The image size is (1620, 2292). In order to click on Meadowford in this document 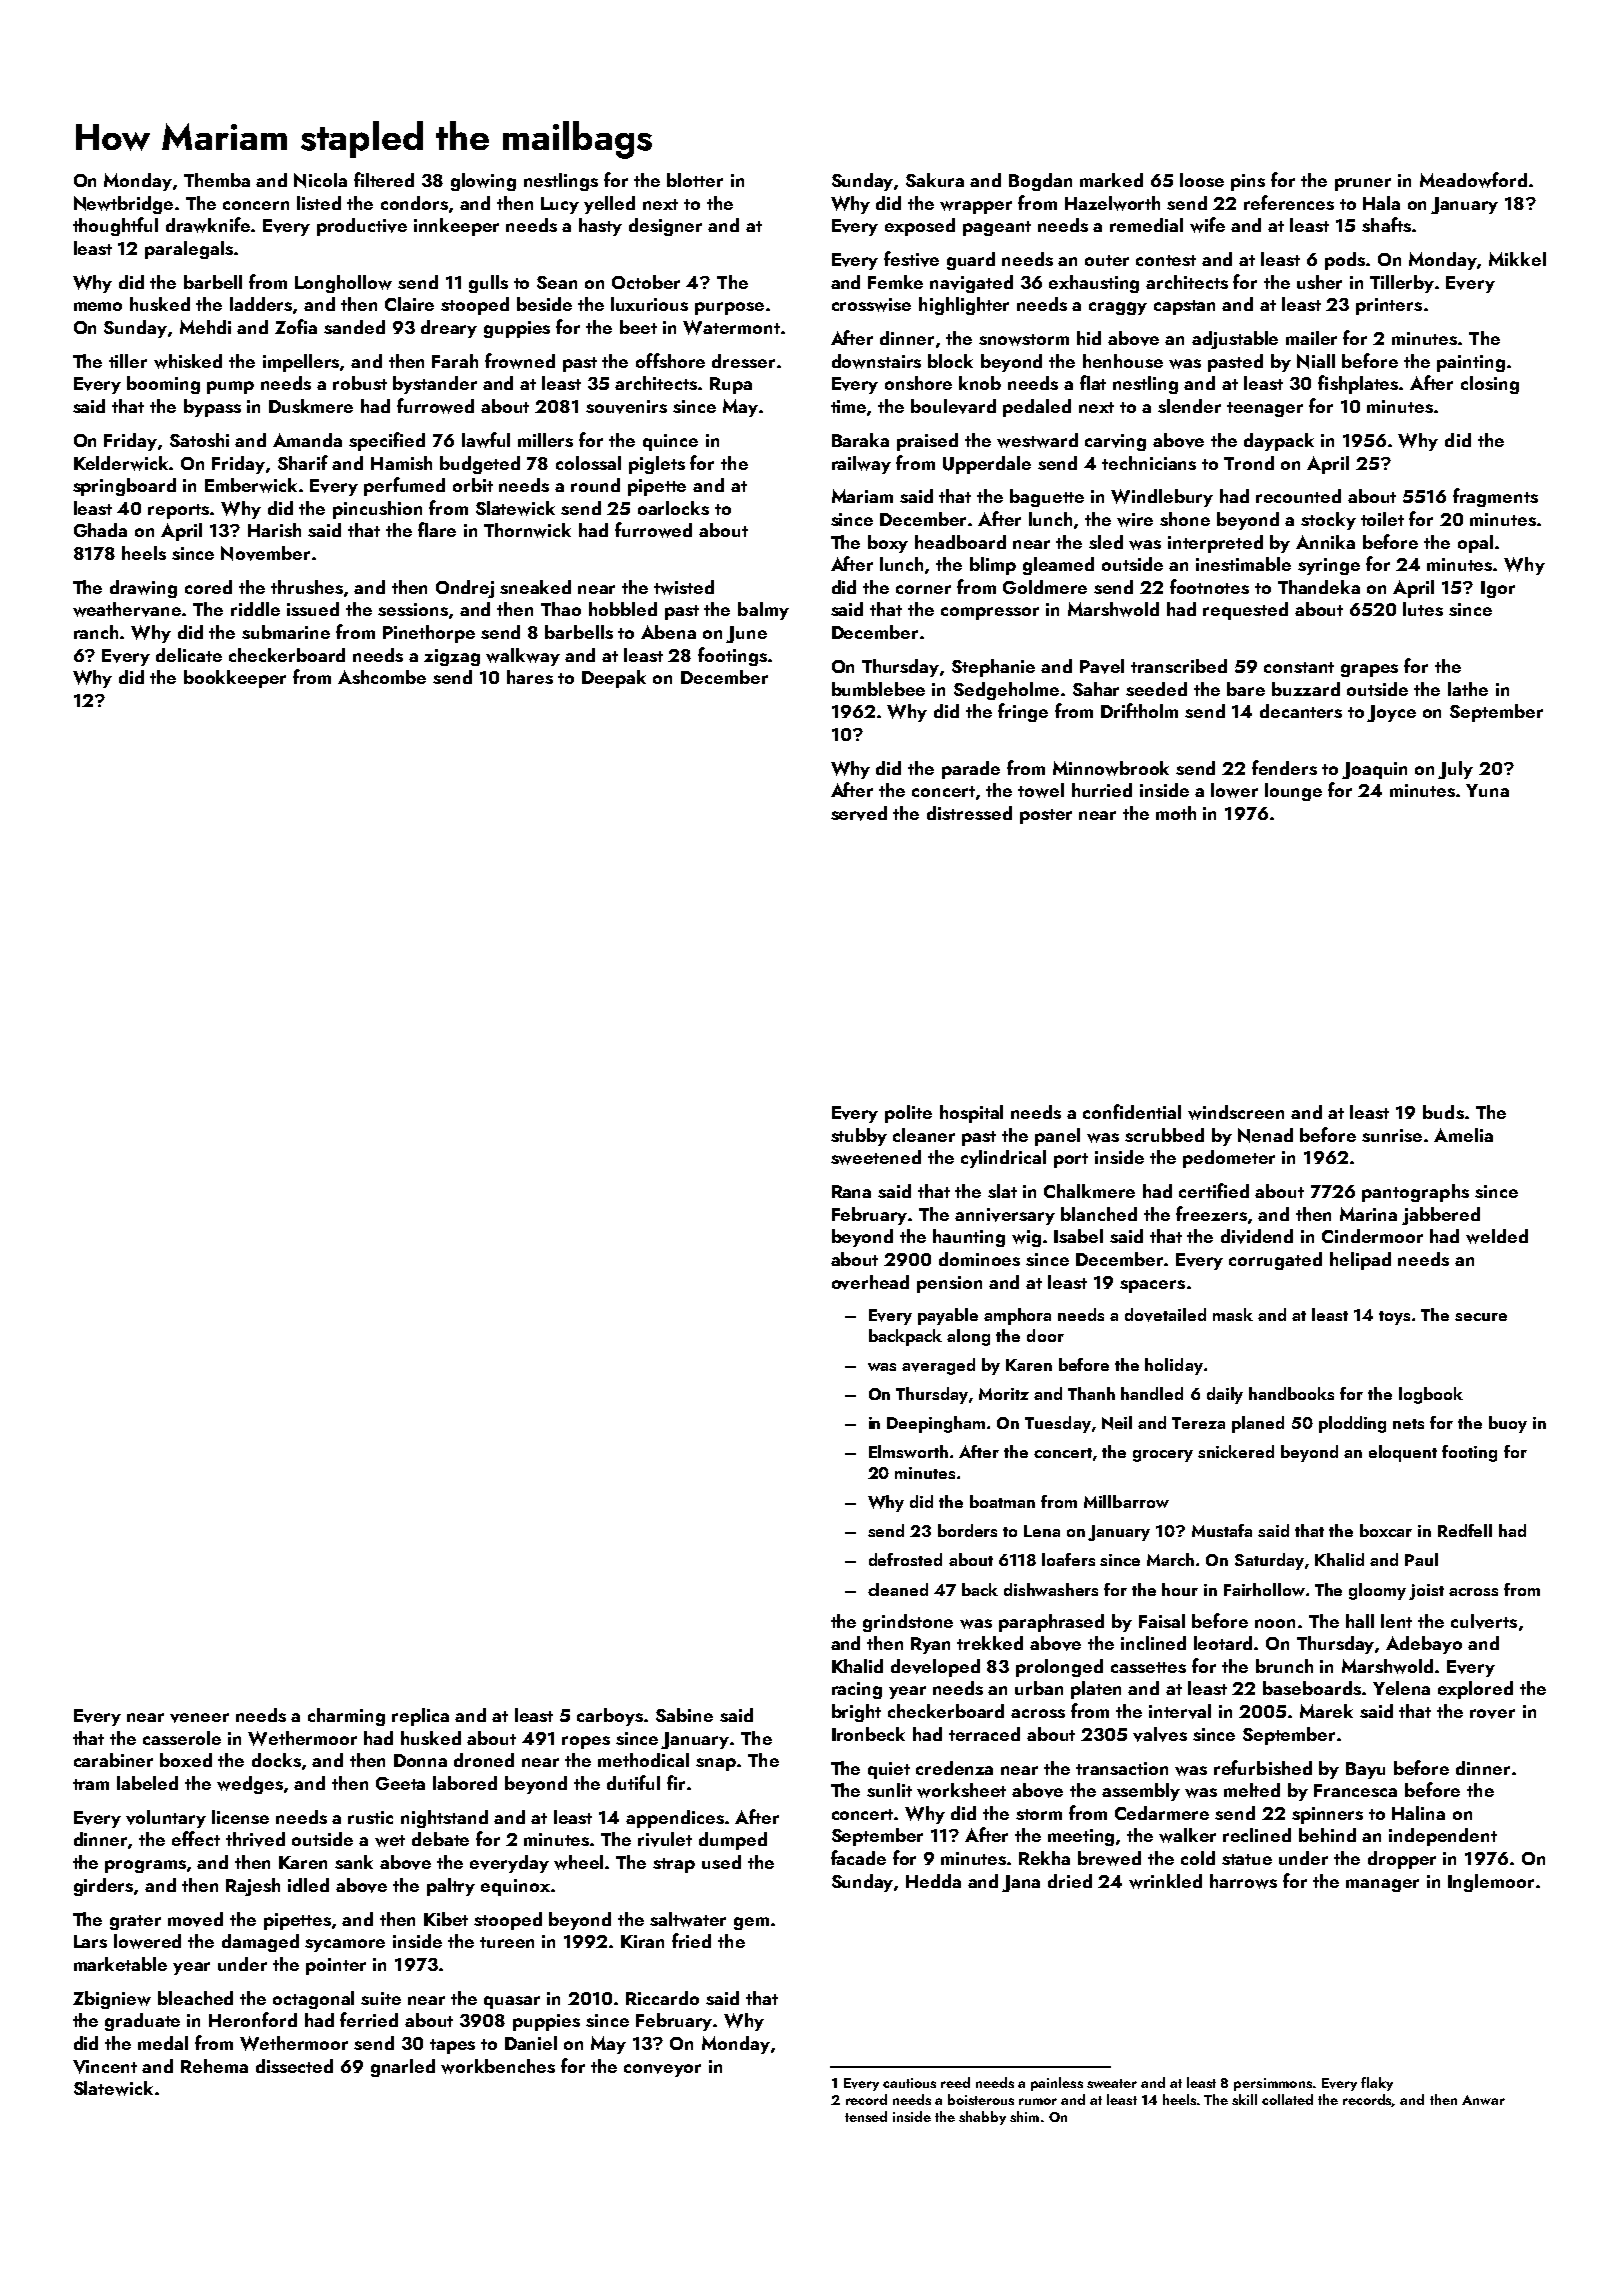, I will do `click(1473, 180)`.
